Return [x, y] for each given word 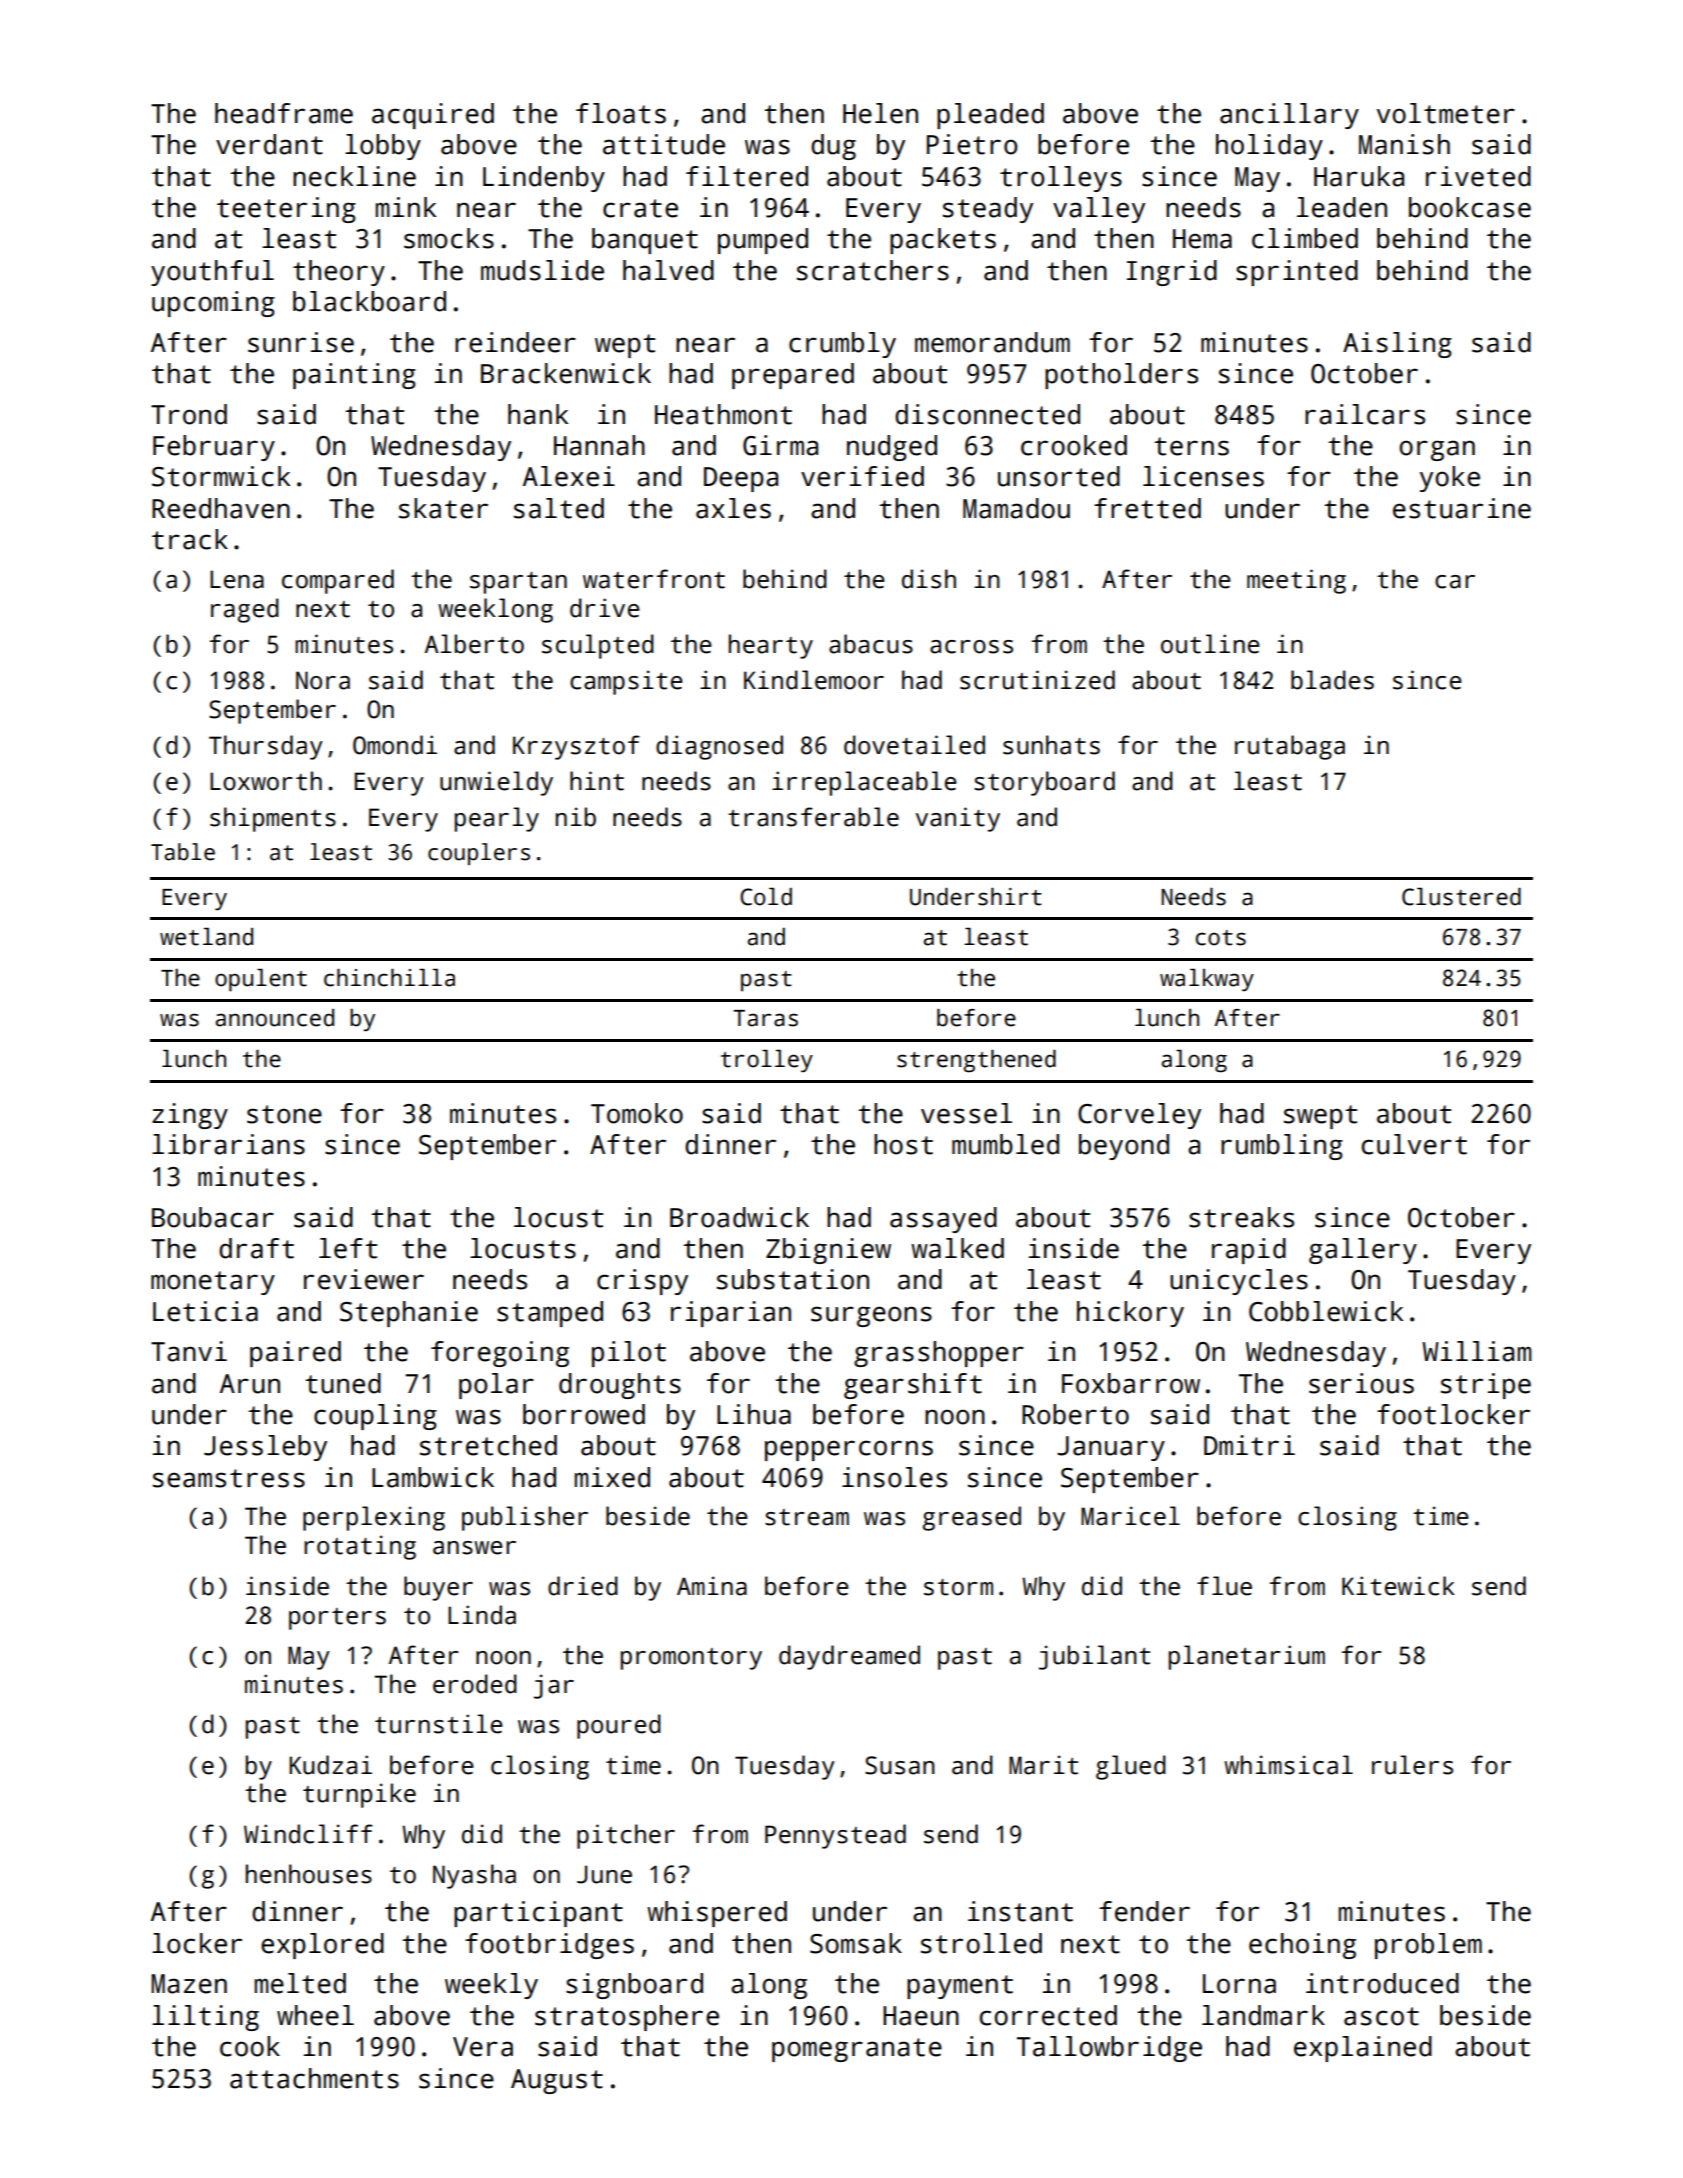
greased [972, 1518]
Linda [482, 1615]
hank [538, 414]
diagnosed [719, 747]
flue [1224, 1586]
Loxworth [266, 781]
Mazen [189, 1984]
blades [1332, 680]
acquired [433, 116]
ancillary [1289, 116]
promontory [691, 1659]
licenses [1203, 476]
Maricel [1130, 1516]
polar [496, 1386]
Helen [880, 113]
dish [929, 579]
